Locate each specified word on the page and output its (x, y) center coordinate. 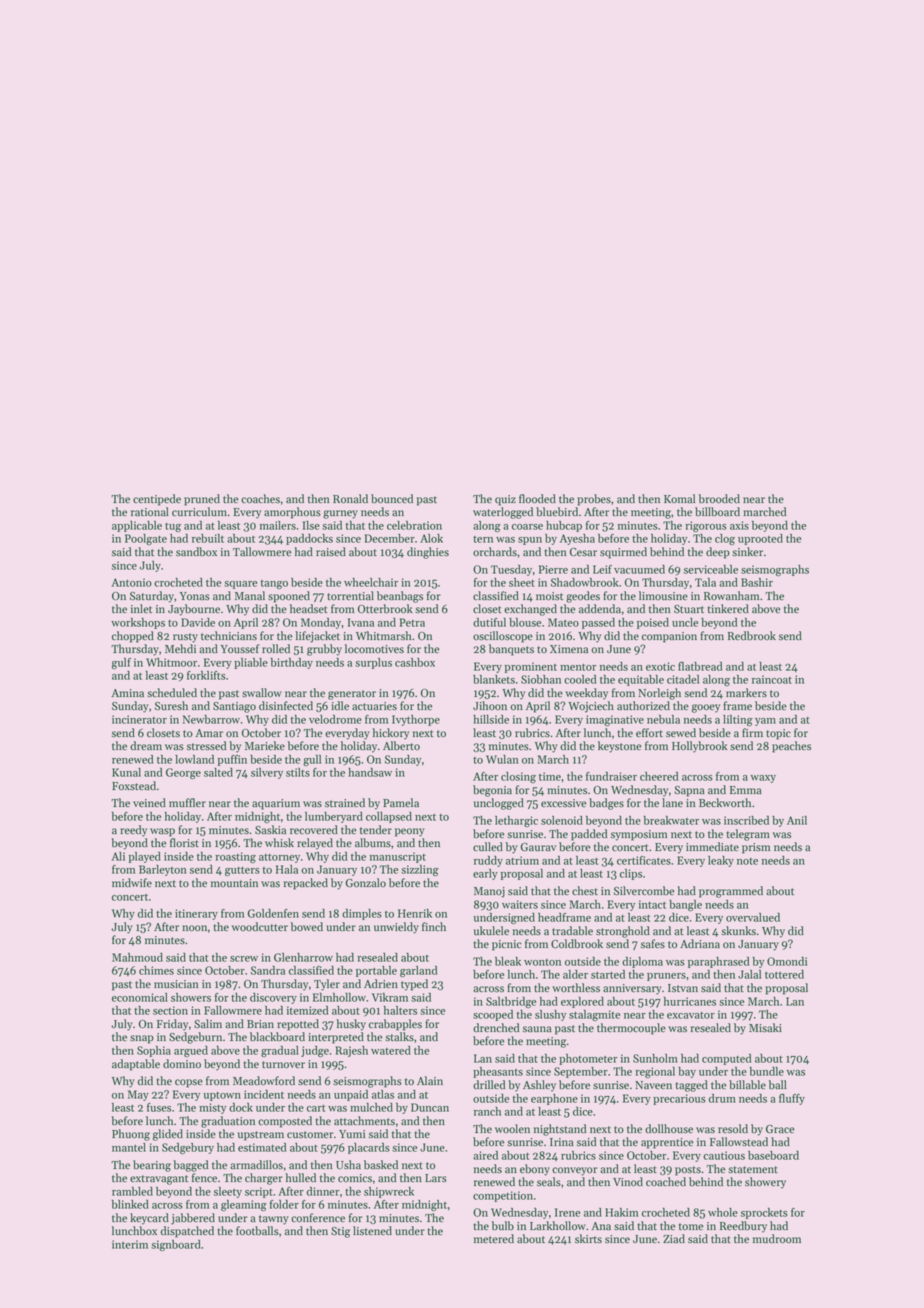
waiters (520, 904)
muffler (187, 803)
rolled (276, 649)
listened (372, 1231)
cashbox (415, 662)
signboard (176, 1246)
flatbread (700, 666)
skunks (738, 931)
